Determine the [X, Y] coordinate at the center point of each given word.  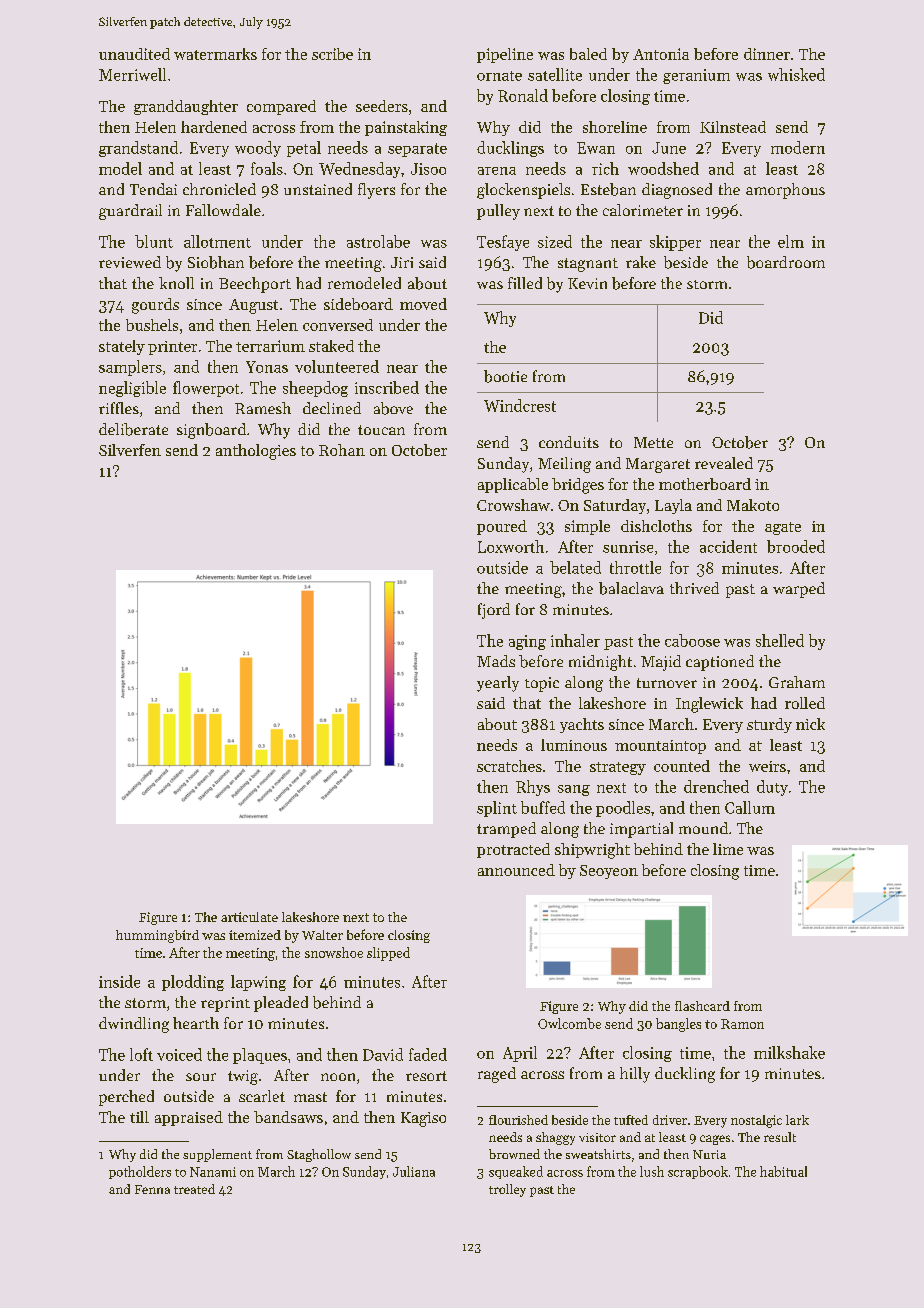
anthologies [256, 452]
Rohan [342, 450]
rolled [805, 703]
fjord [494, 611]
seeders [382, 106]
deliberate [133, 429]
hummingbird [157, 936]
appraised [189, 1118]
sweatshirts [598, 1154]
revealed [724, 463]
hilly [635, 1075]
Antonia [661, 54]
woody [258, 149]
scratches [509, 766]
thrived [694, 588]
